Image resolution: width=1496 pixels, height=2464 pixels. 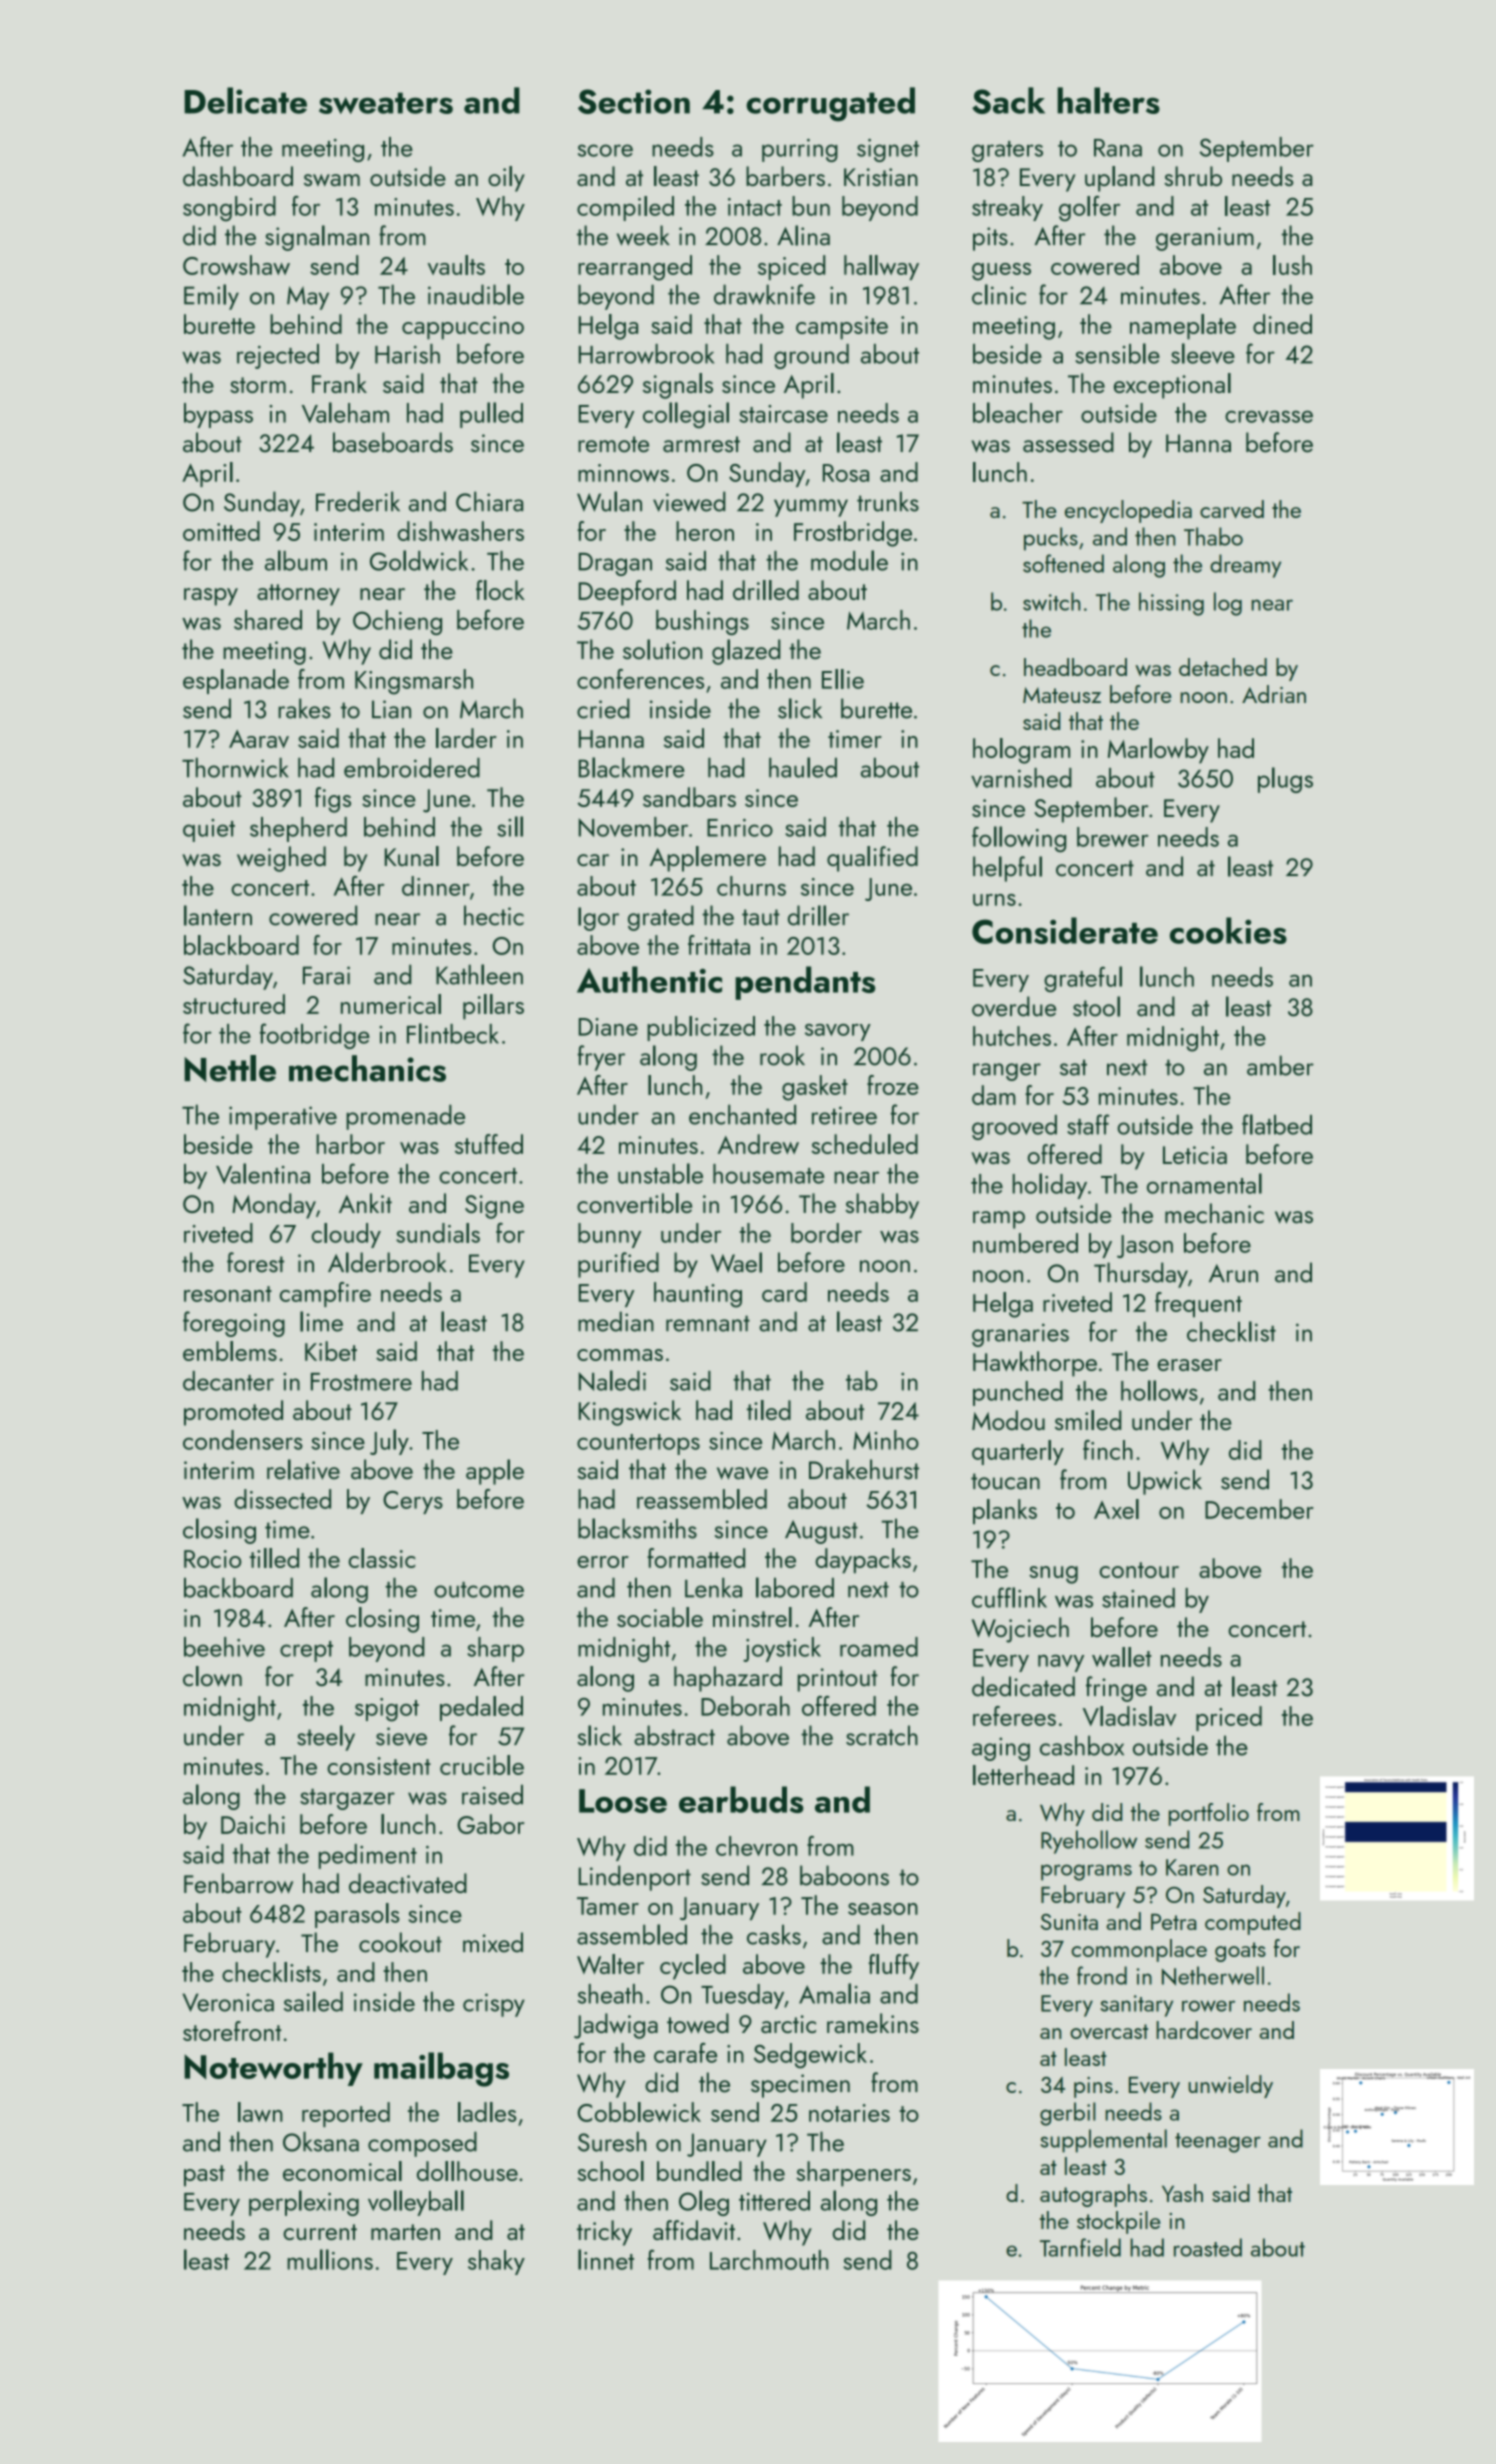 What do you see at coordinates (843, 679) in the screenshot?
I see `Ellie` at bounding box center [843, 679].
